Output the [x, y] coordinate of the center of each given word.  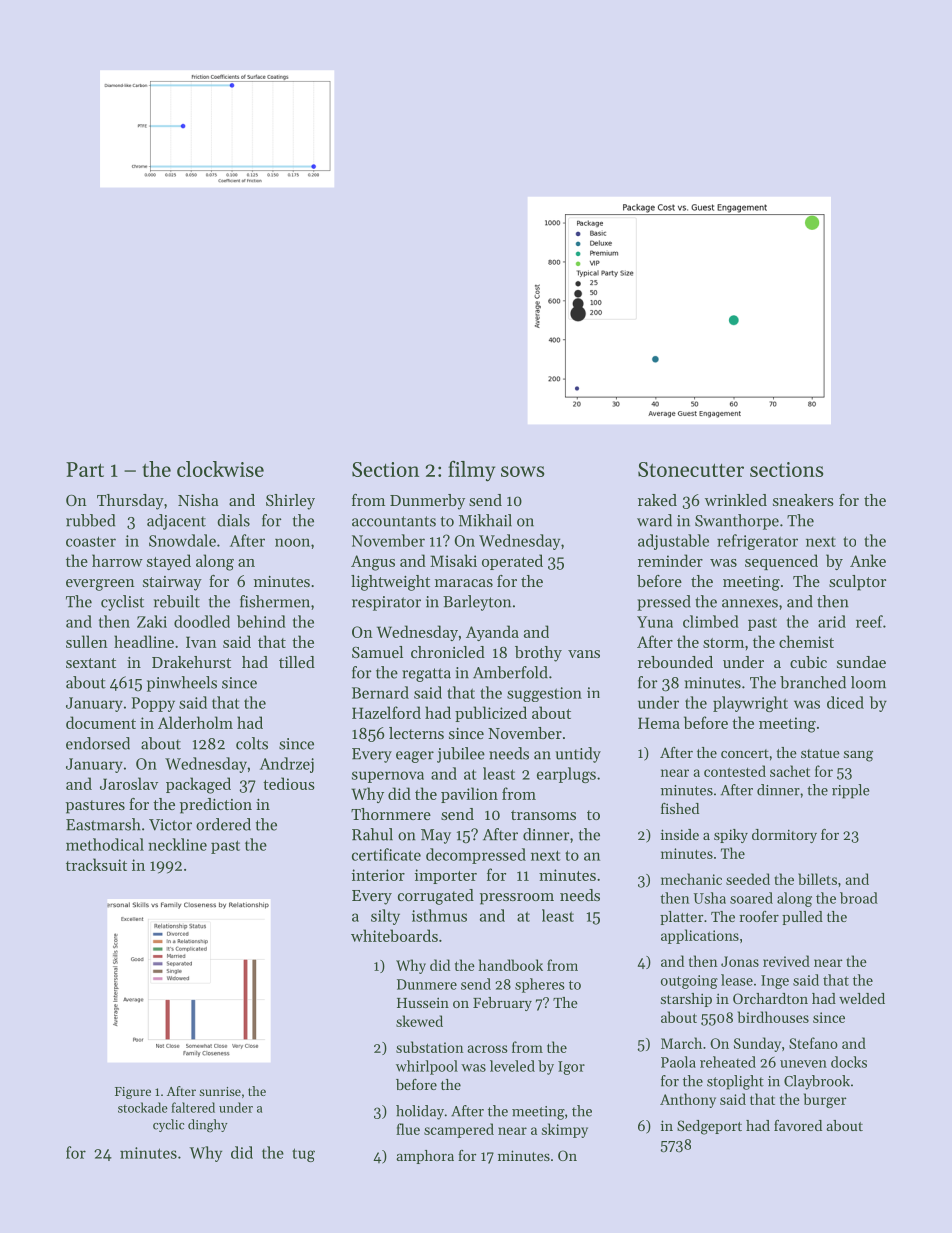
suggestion [544, 694]
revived [786, 961]
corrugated [436, 897]
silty [385, 917]
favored [798, 1125]
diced [845, 702]
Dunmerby [427, 502]
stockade [143, 1107]
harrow [117, 560]
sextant [91, 663]
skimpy [565, 1130]
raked [657, 500]
